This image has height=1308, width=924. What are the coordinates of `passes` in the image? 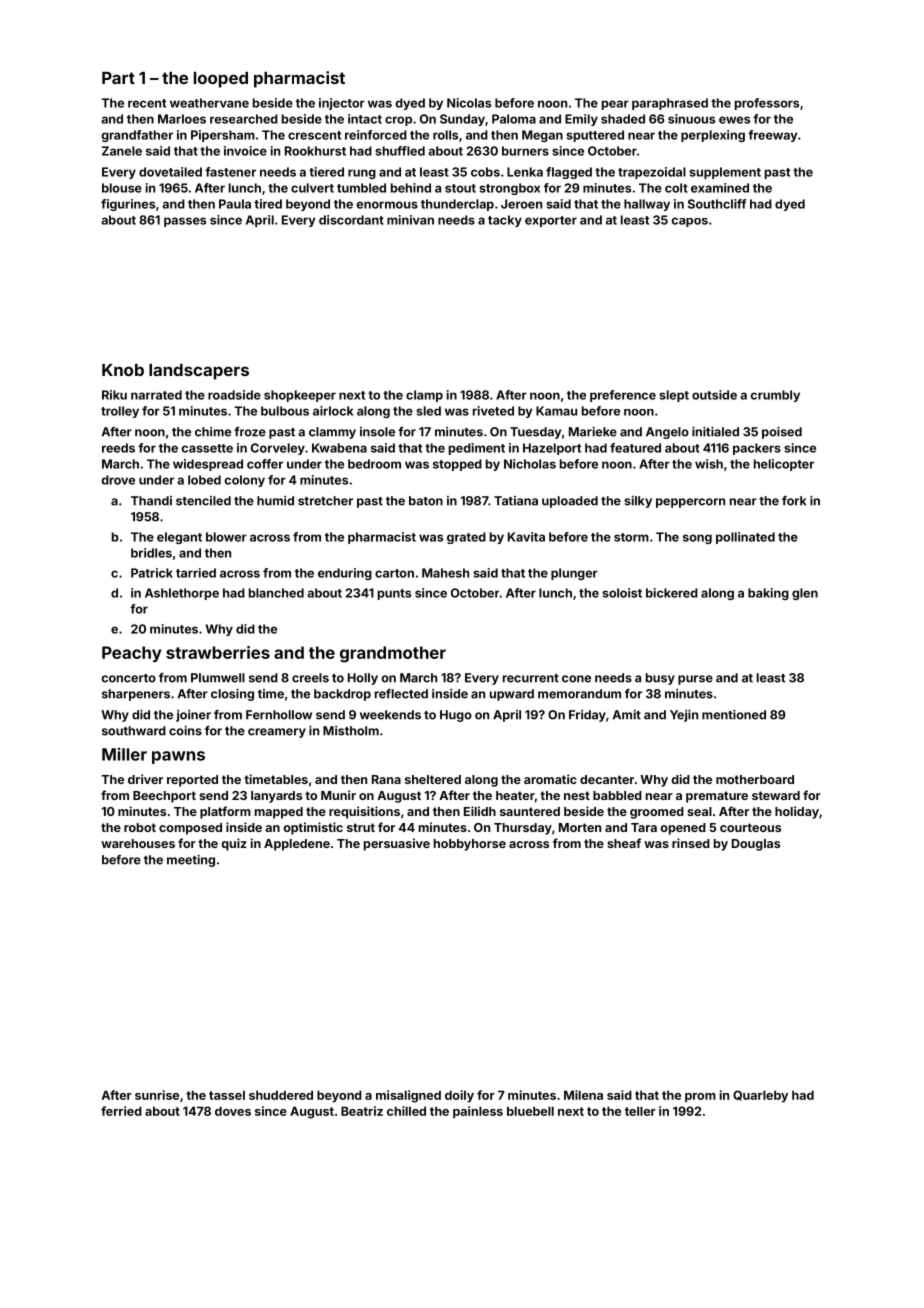 It's located at (185, 222).
